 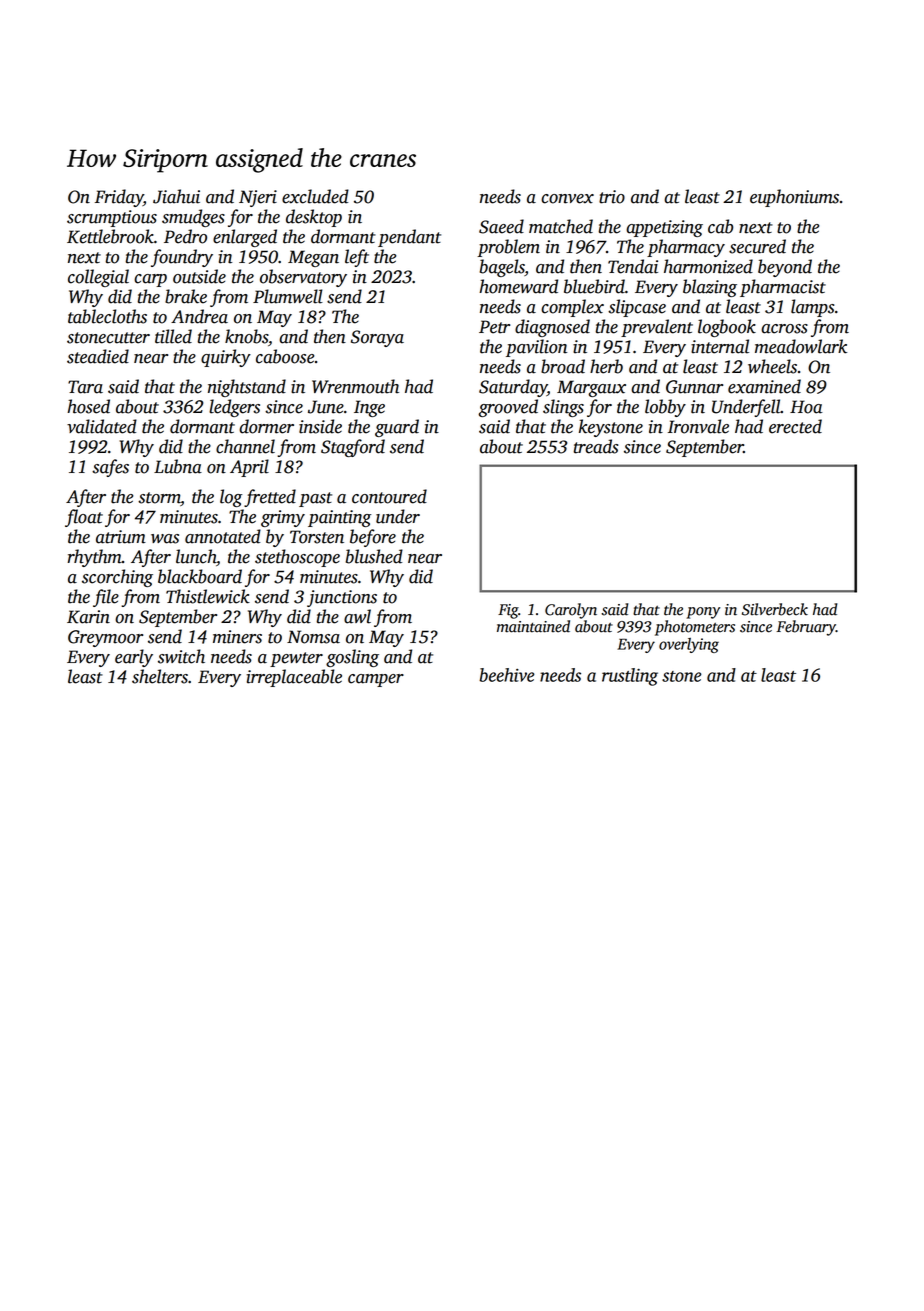 What do you see at coordinates (389, 496) in the screenshot?
I see `contoured` at bounding box center [389, 496].
